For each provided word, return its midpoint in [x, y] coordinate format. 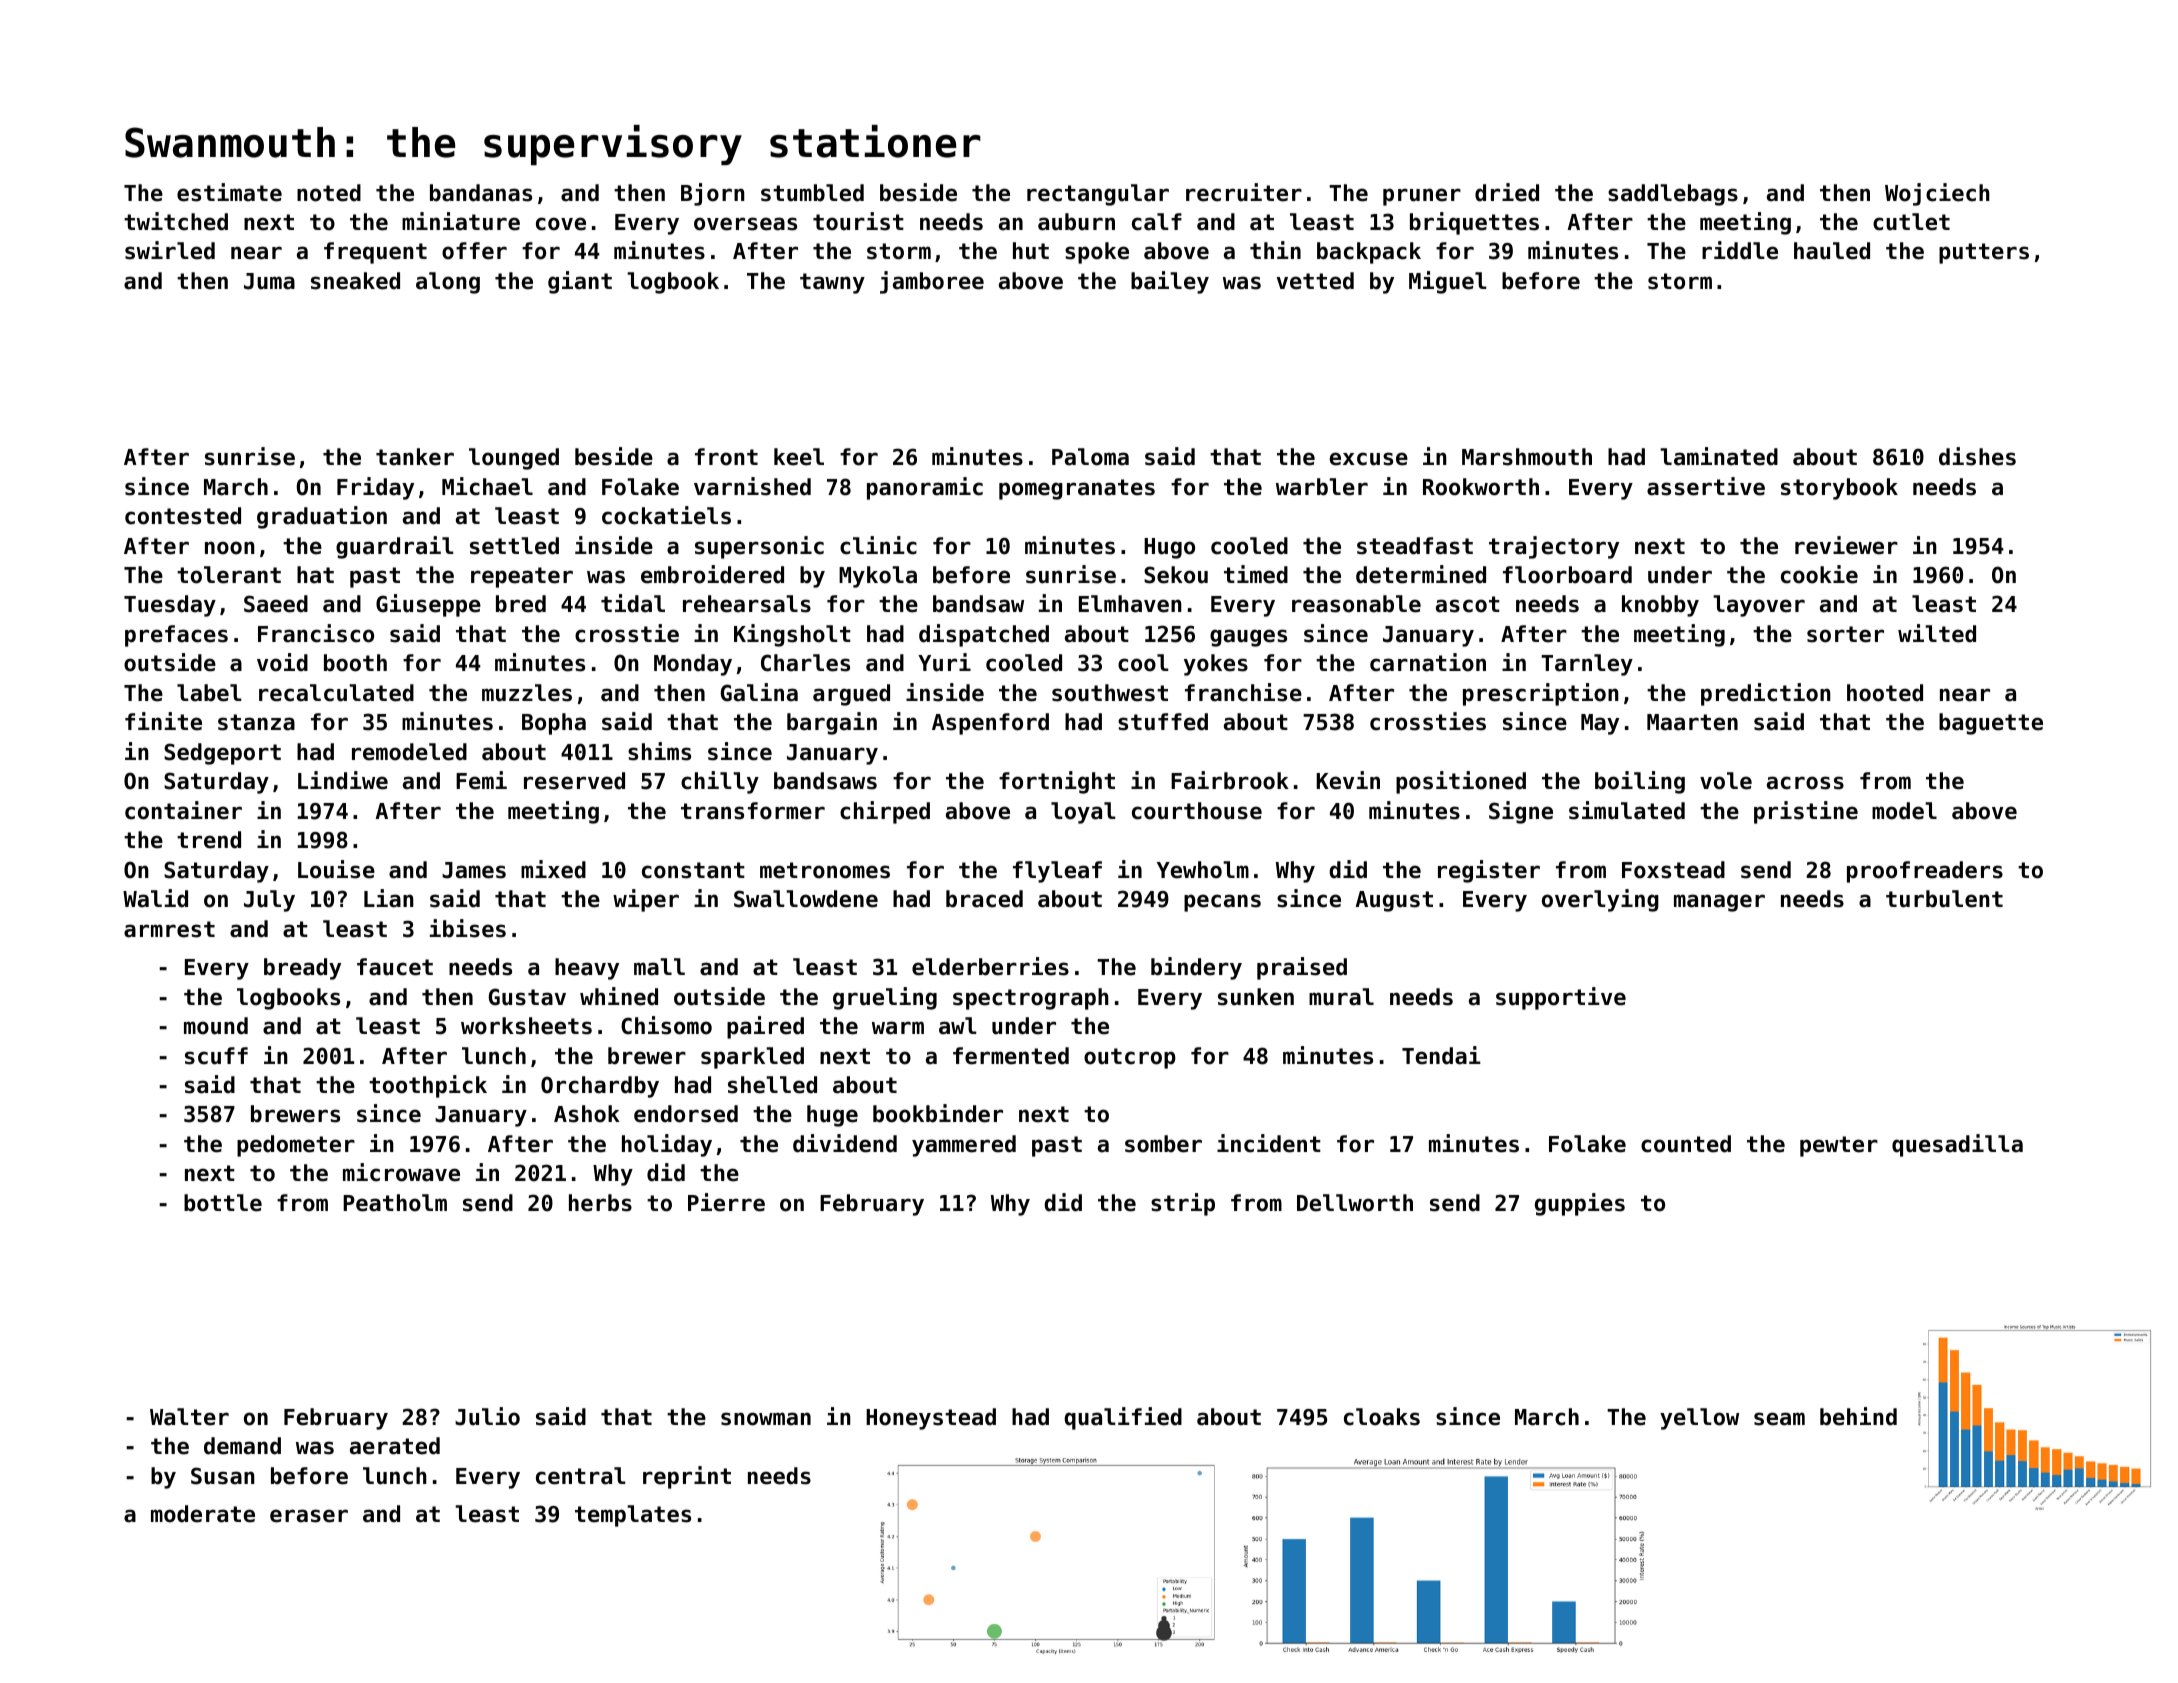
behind [1858, 1416]
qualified [1123, 1418]
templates [633, 1516]
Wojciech [1937, 194]
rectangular [1098, 195]
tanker [415, 457]
